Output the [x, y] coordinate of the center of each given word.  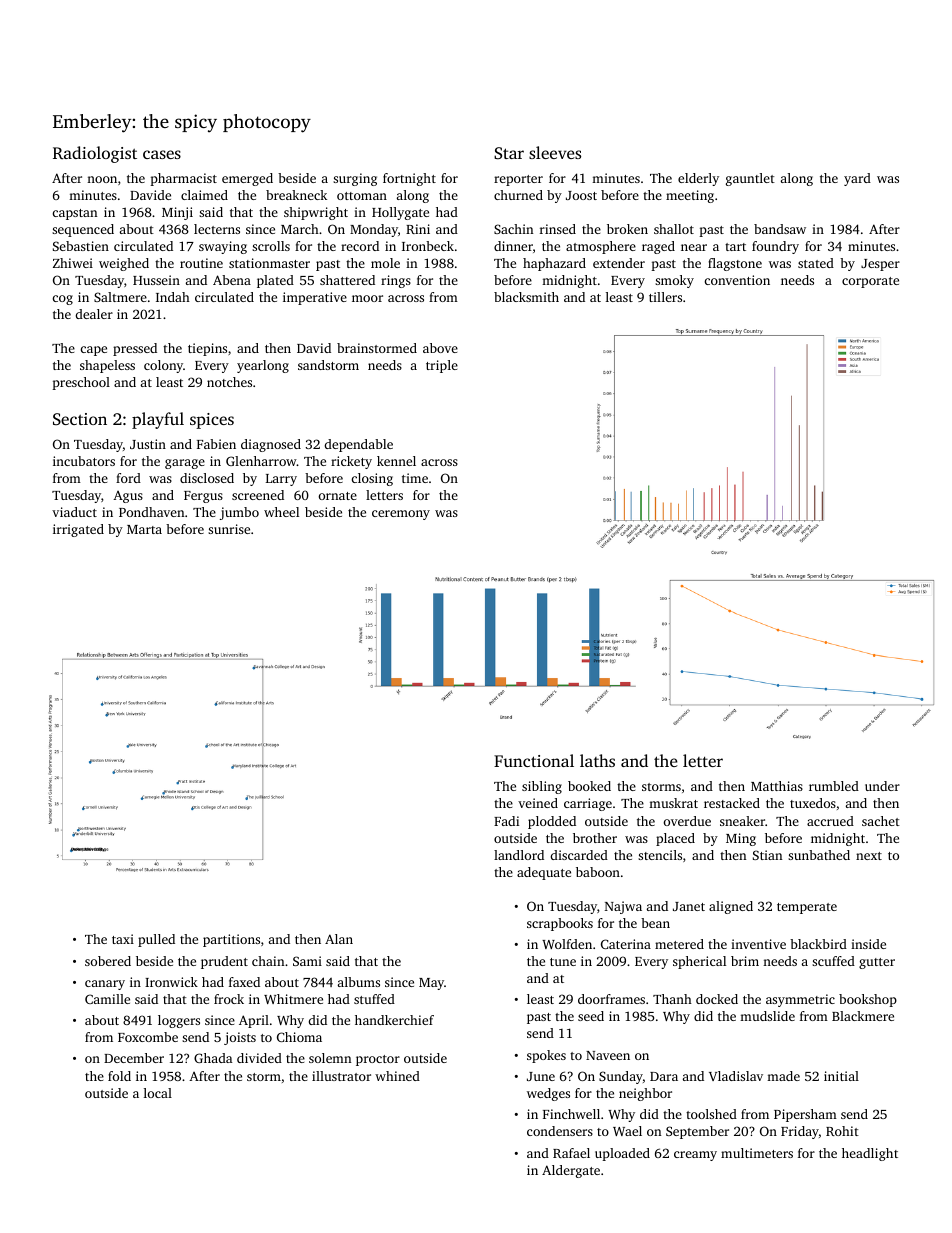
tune [563, 962]
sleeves [555, 152]
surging [355, 179]
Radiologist [95, 154]
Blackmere [863, 1016]
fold [119, 1076]
